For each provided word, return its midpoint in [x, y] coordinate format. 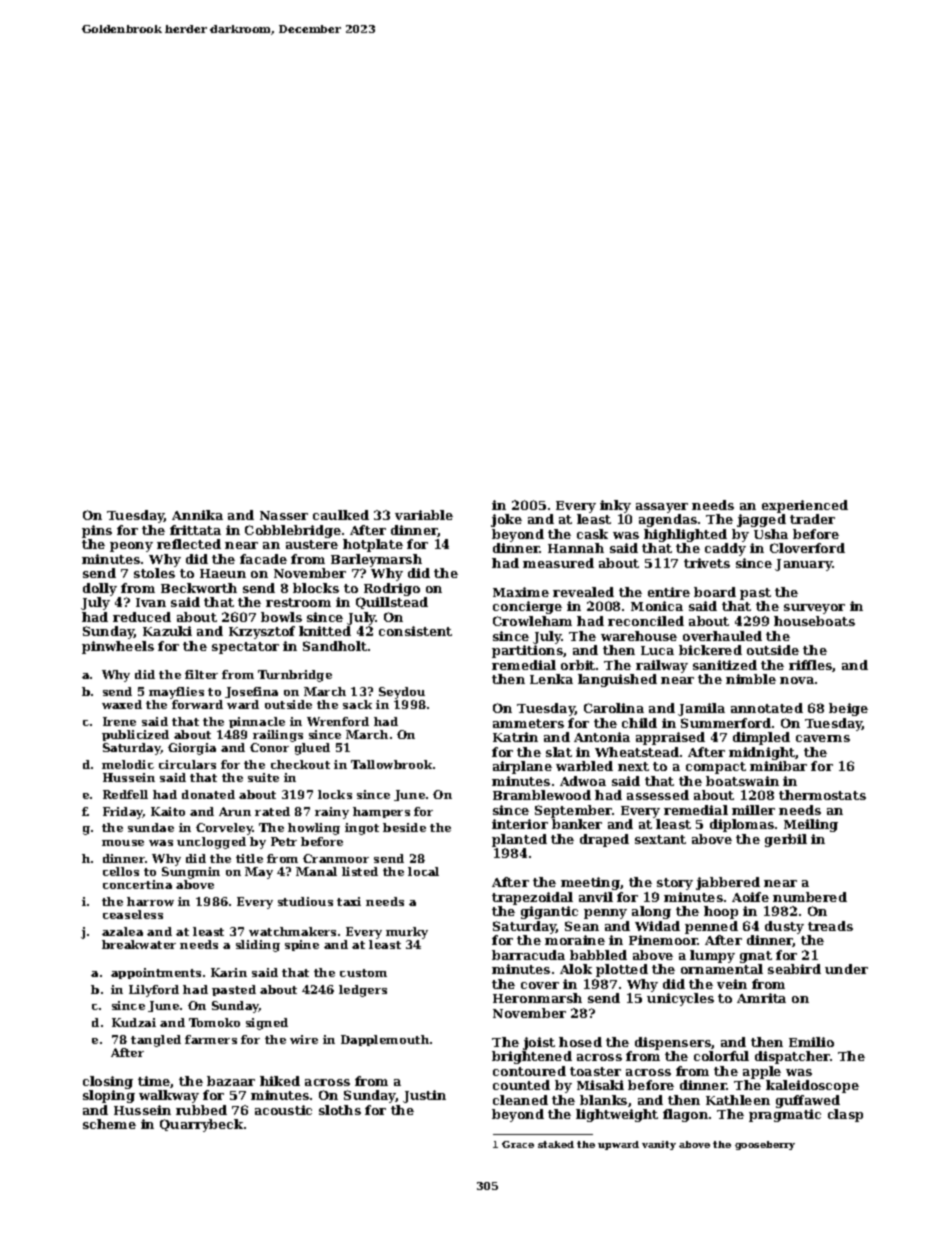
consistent [415, 631]
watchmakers [292, 931]
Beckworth [199, 588]
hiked [280, 1081]
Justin [424, 1096]
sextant [660, 839]
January [803, 565]
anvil [596, 897]
